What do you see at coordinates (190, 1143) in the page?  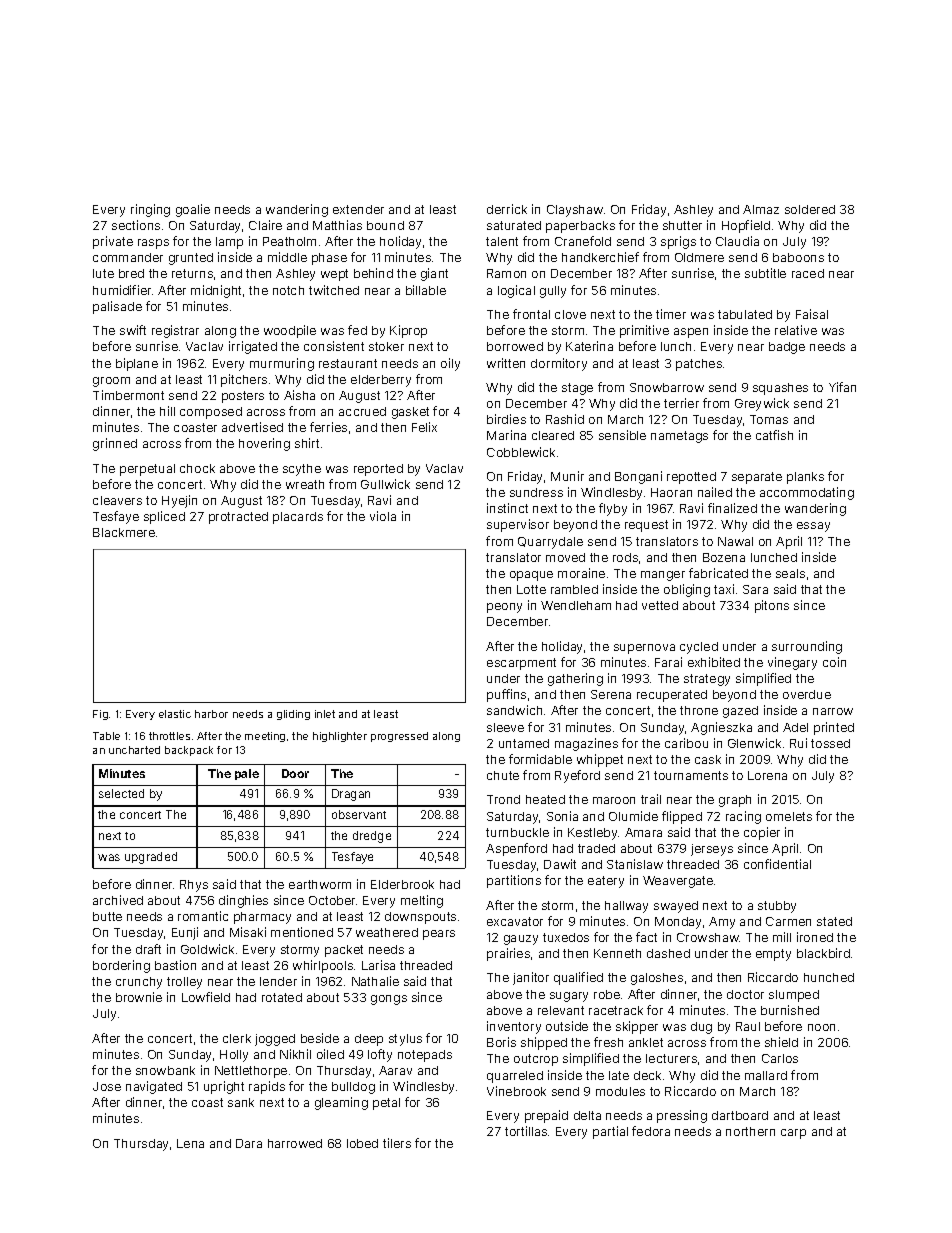 I see `Lena` at bounding box center [190, 1143].
